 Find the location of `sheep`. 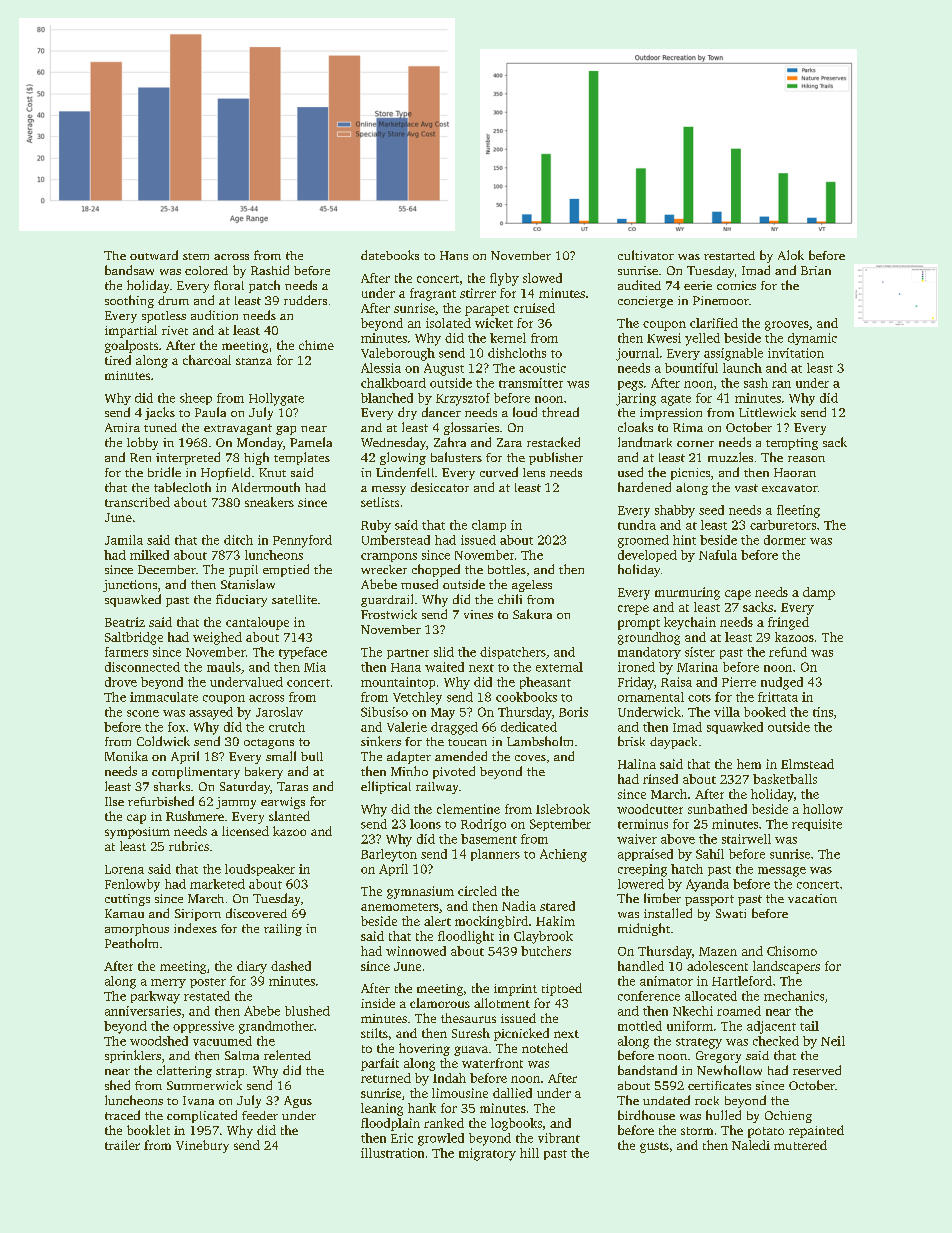

sheep is located at coordinates (196, 399).
